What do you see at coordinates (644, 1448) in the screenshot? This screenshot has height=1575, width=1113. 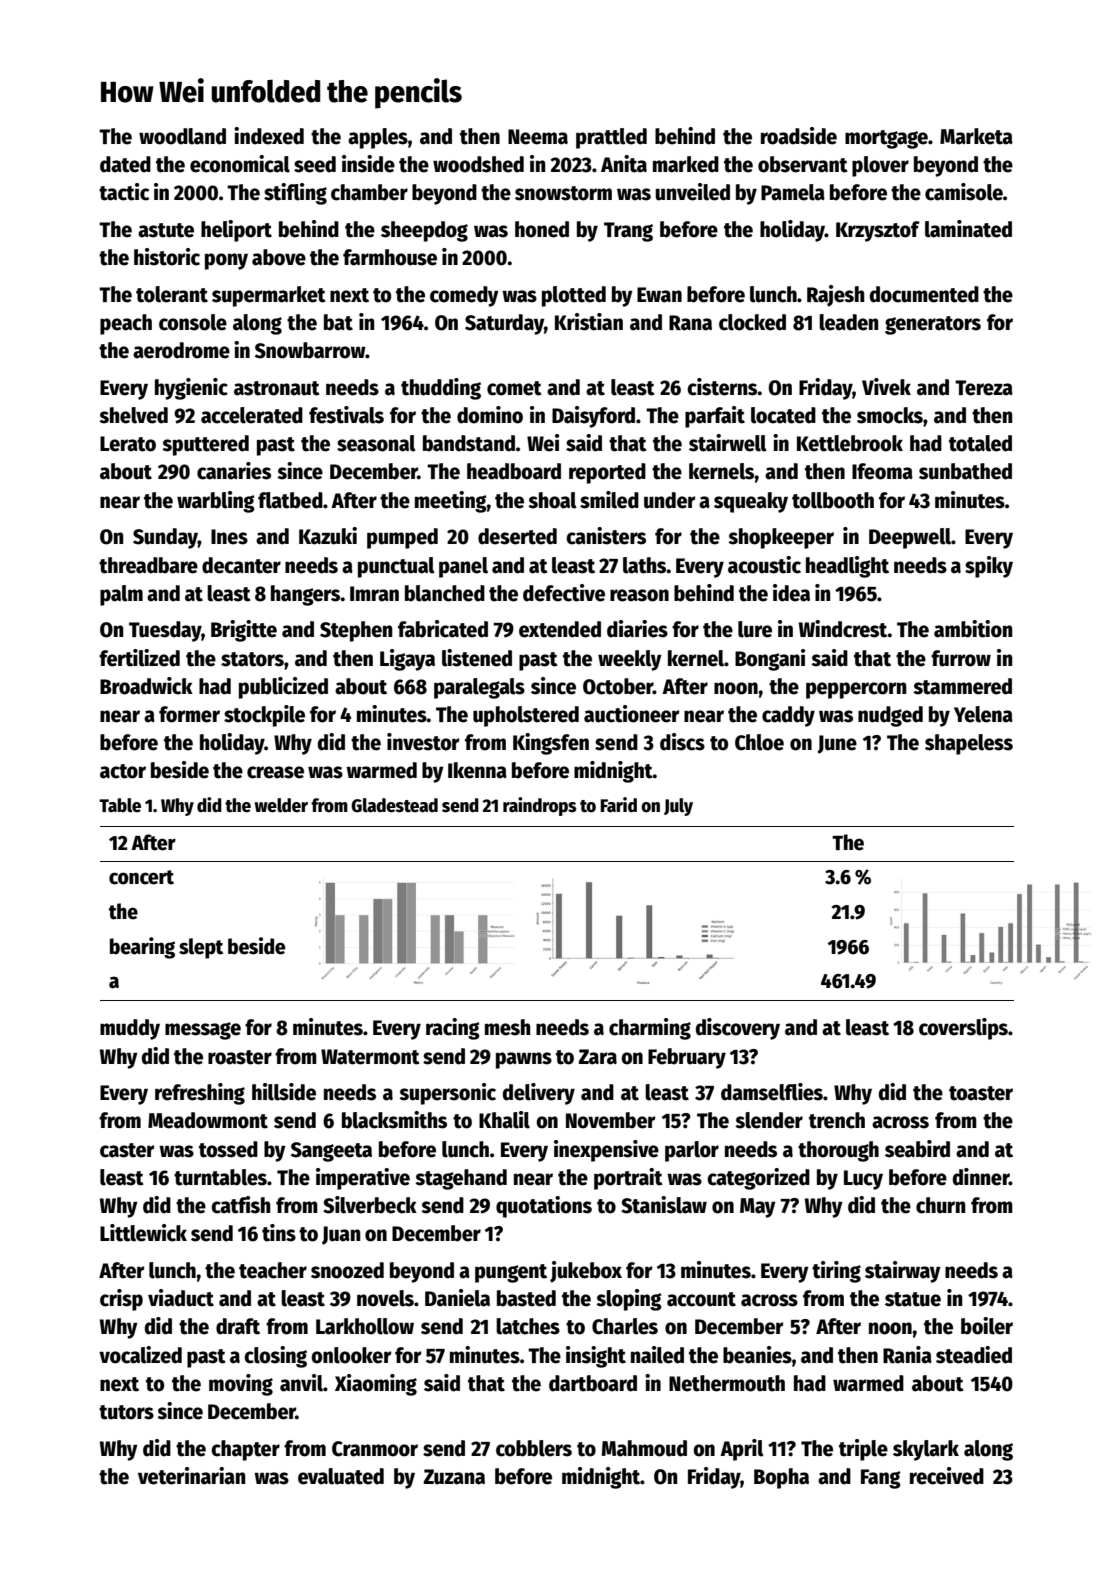 I see `Mahmoud` at bounding box center [644, 1448].
